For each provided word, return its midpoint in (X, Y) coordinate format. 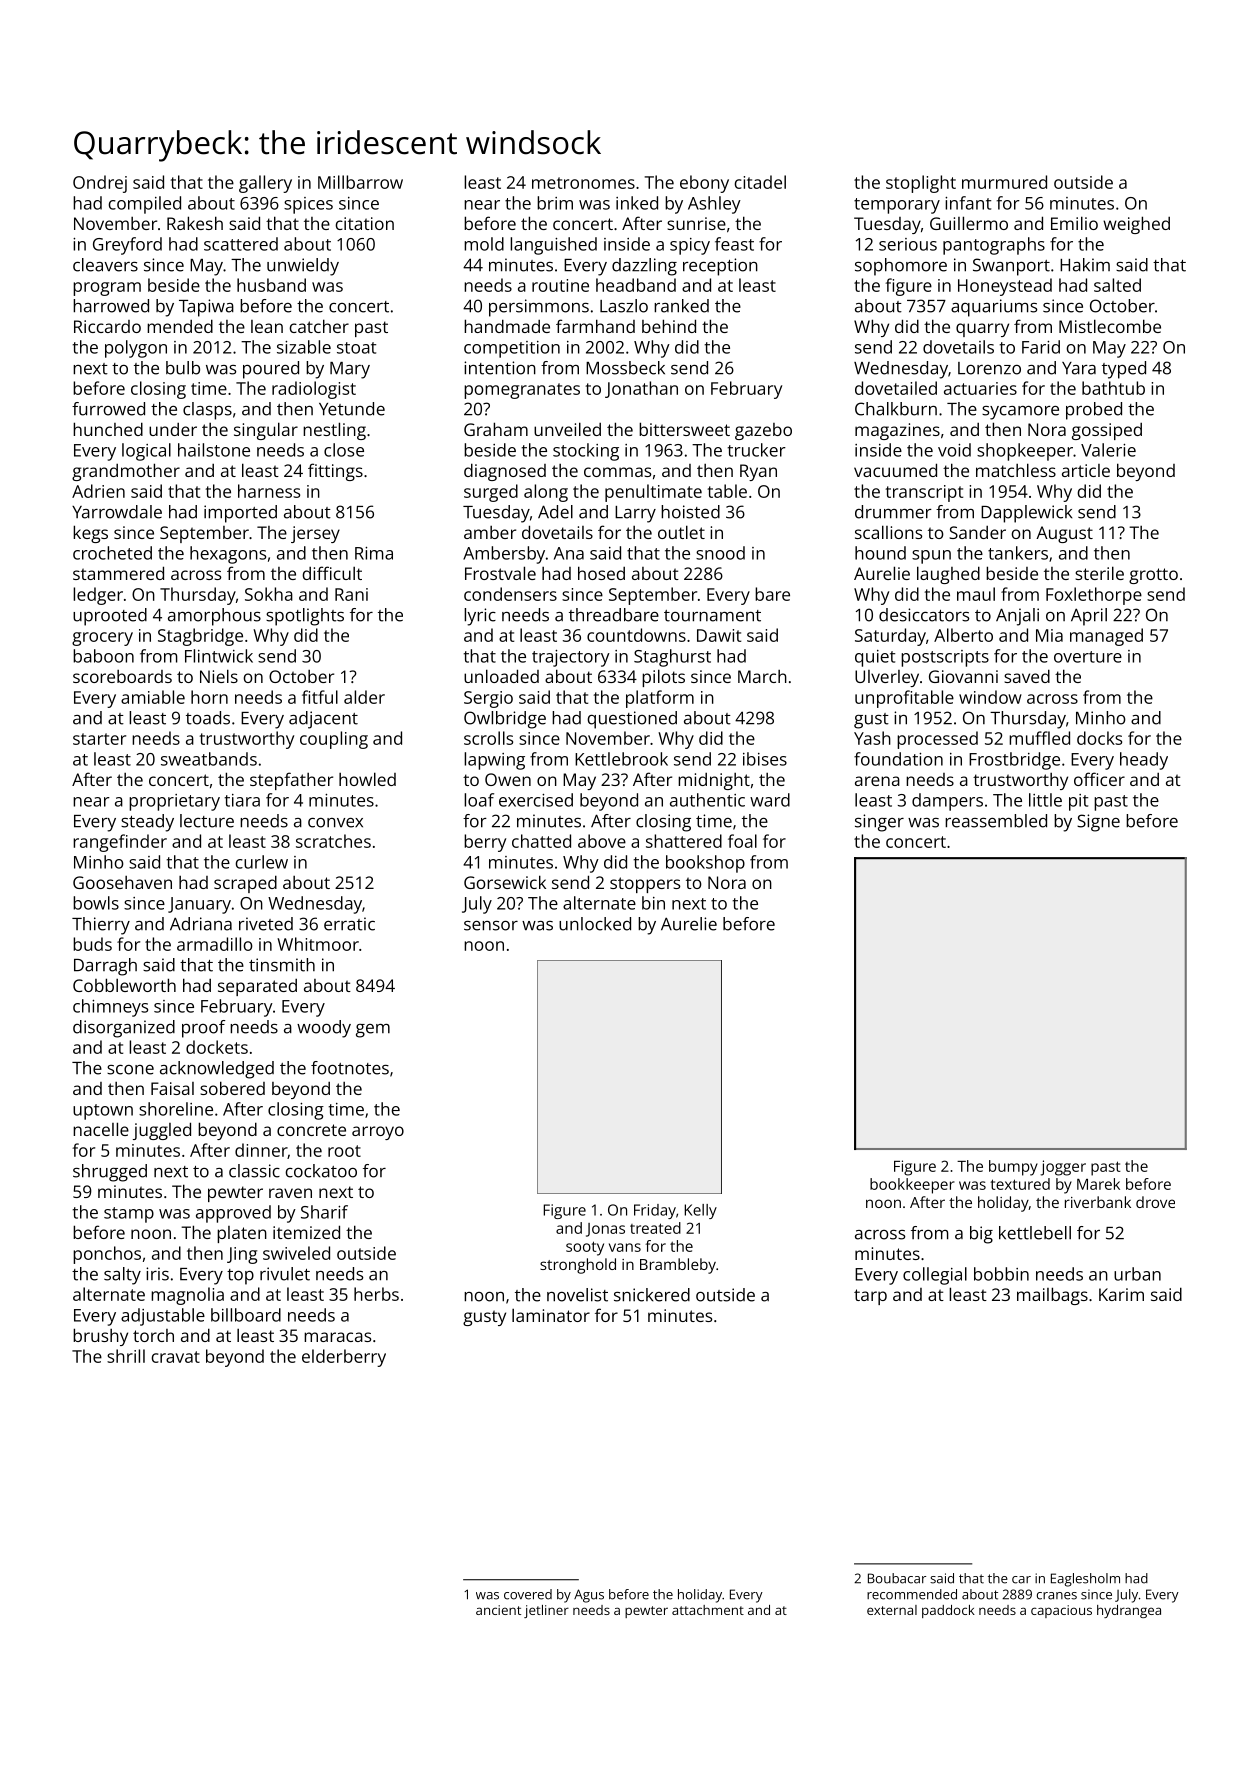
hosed (601, 573)
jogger (1063, 1168)
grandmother (126, 472)
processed (937, 740)
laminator (551, 1315)
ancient (498, 1610)
